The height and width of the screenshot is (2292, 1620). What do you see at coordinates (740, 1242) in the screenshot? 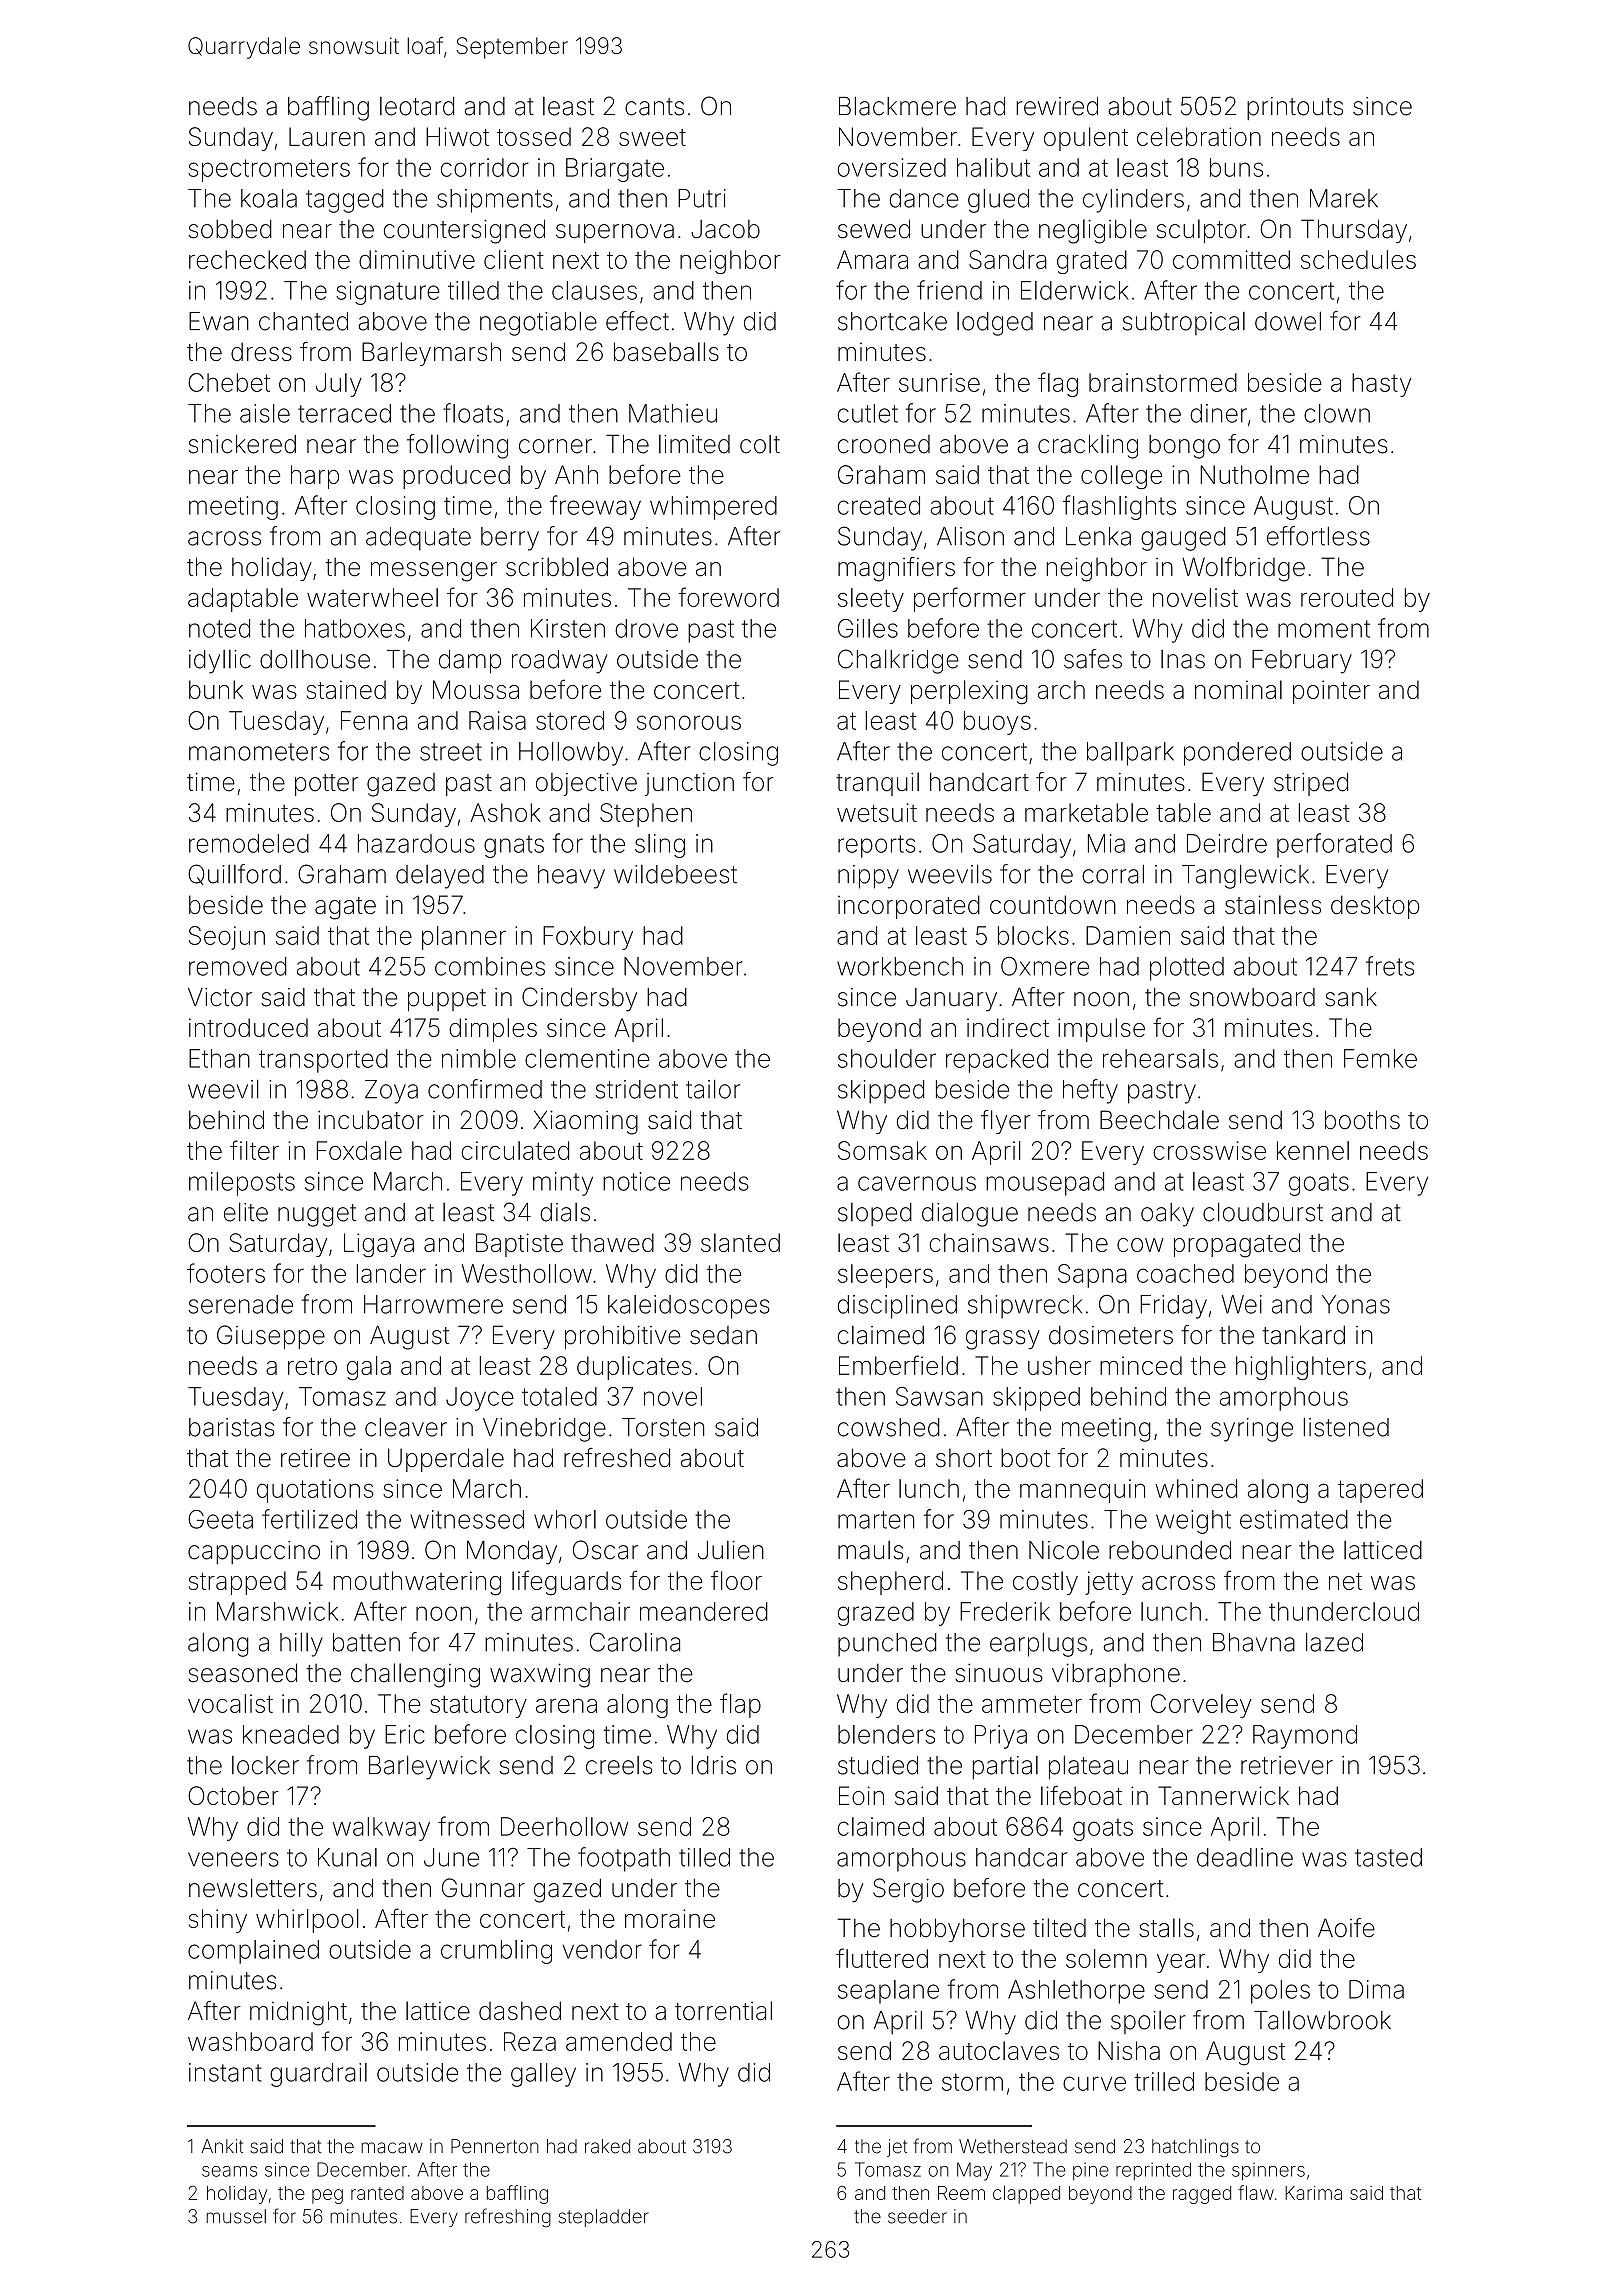
I see `slanted` at bounding box center [740, 1242].
